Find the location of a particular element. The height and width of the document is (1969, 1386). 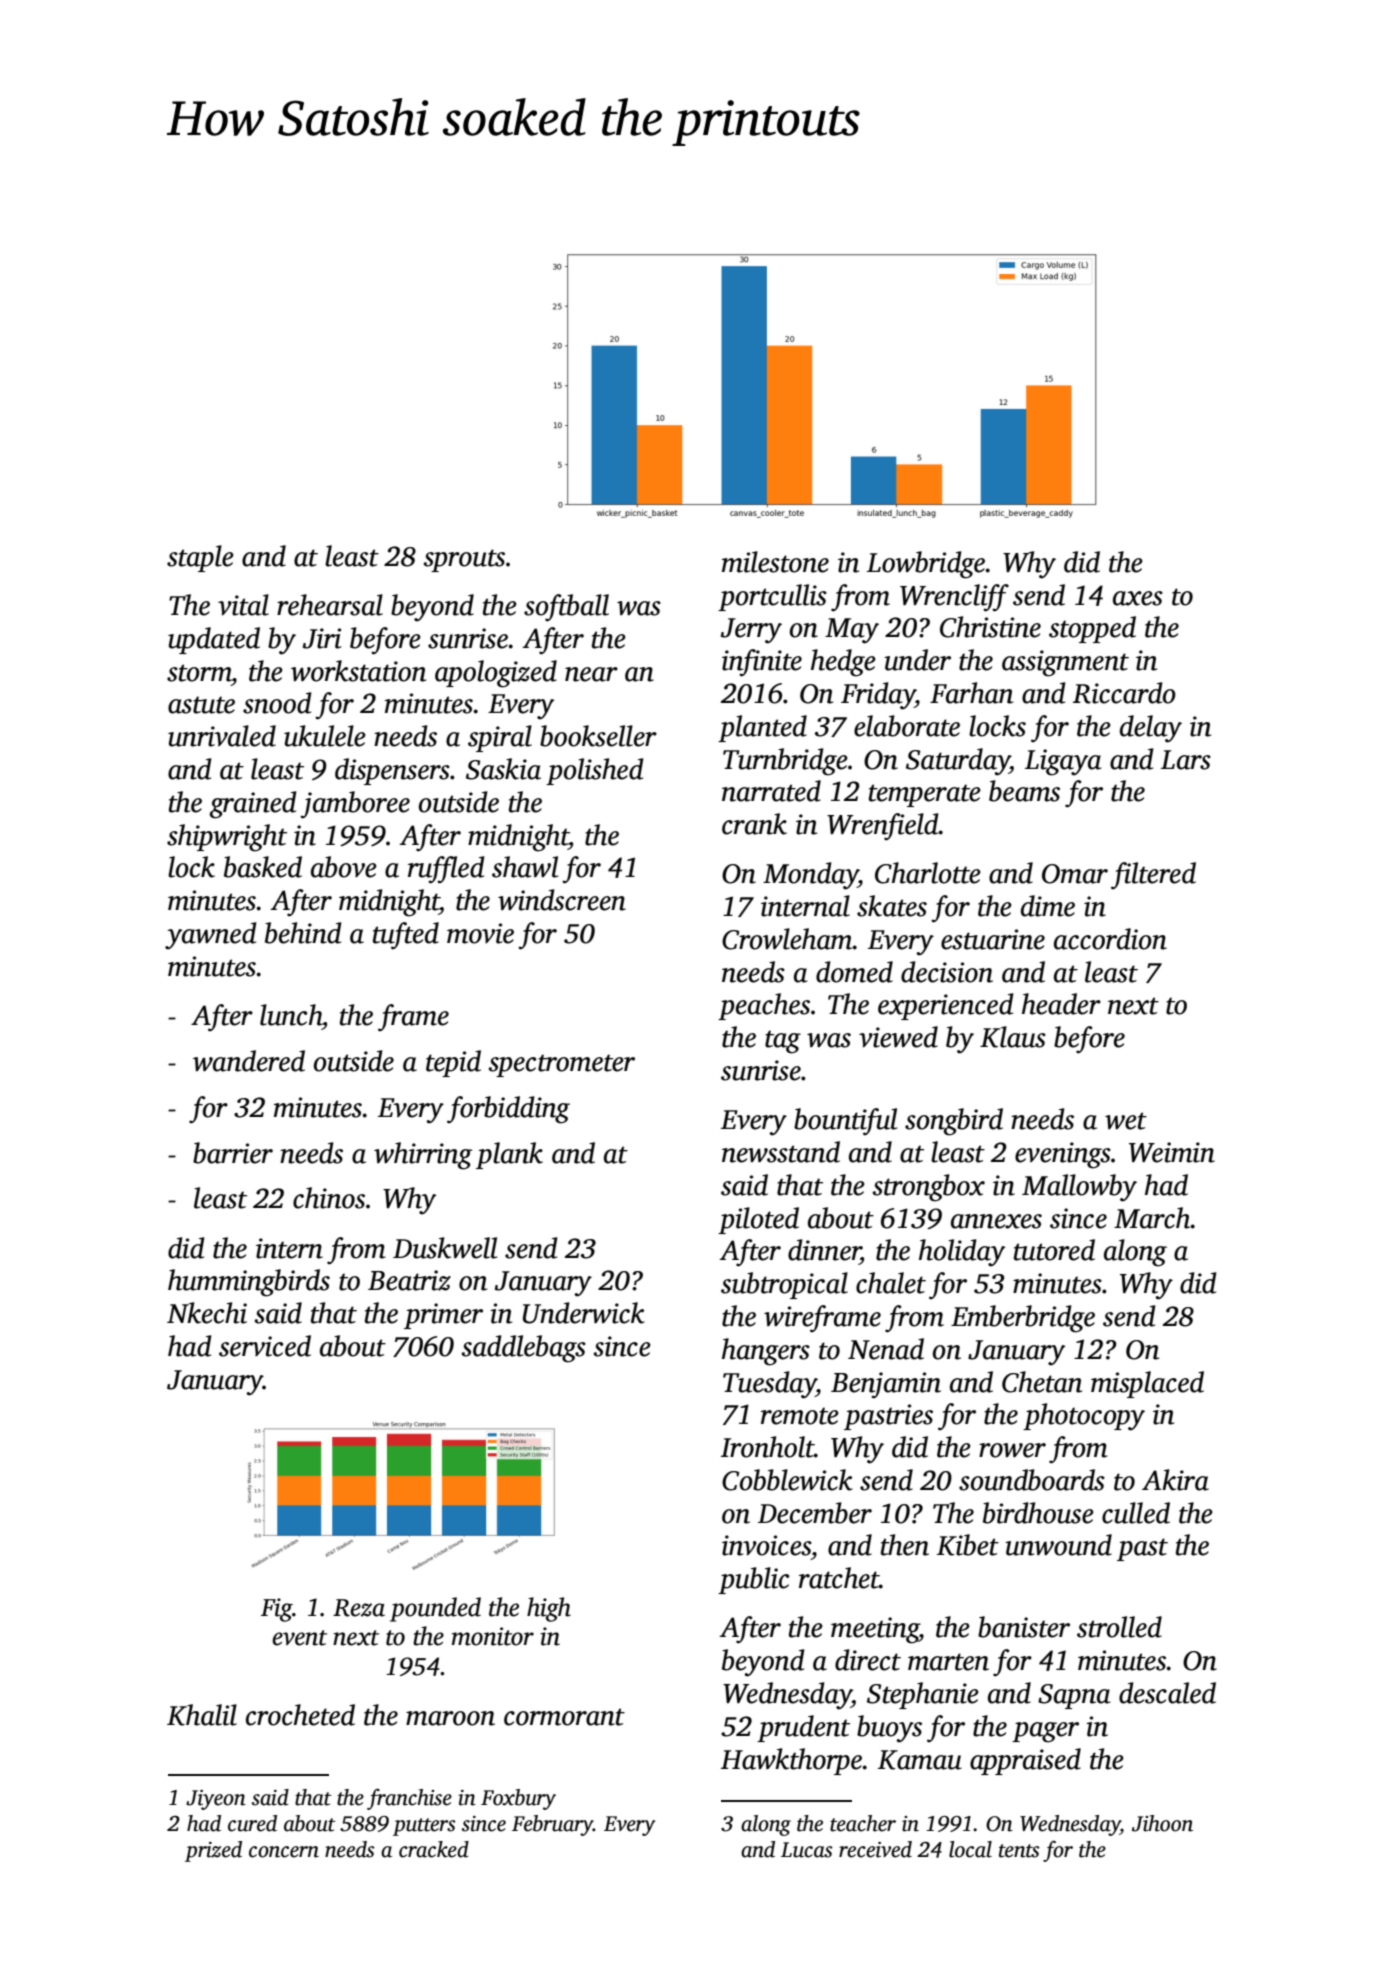

public is located at coordinates (753, 1580).
